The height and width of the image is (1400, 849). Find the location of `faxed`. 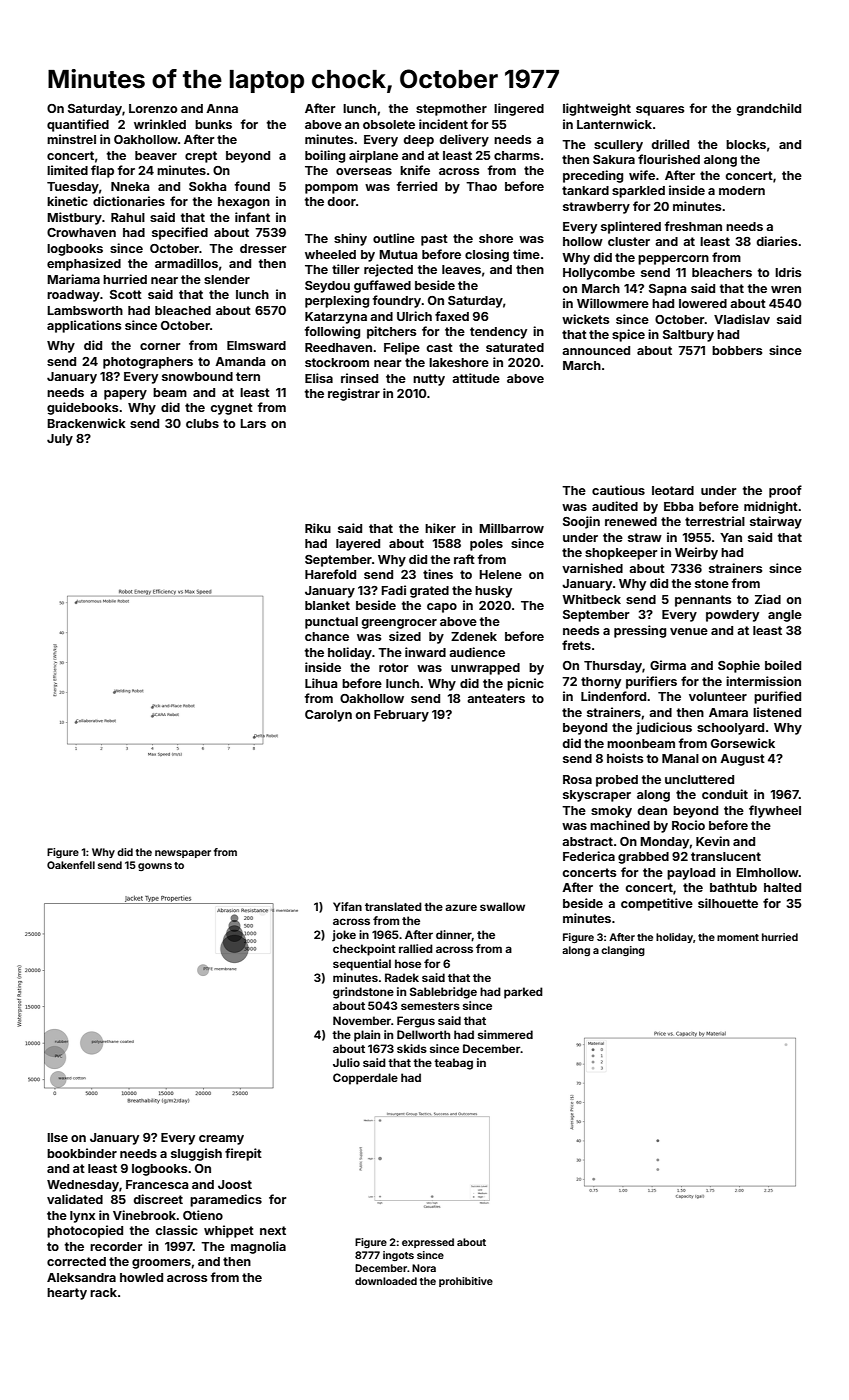

faxed is located at coordinates (452, 316).
